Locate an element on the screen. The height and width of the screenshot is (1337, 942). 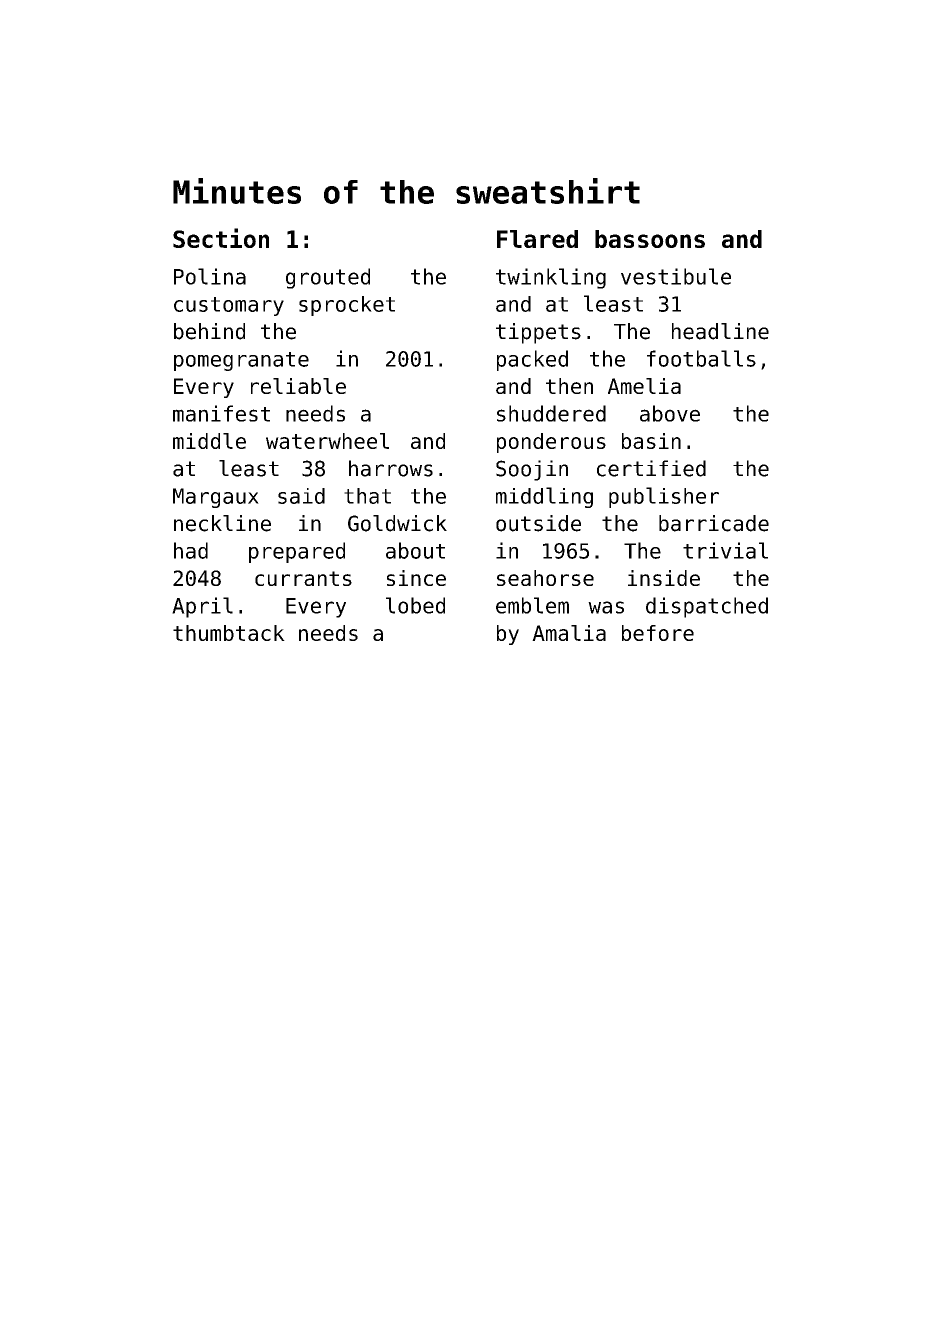
footballs is located at coordinates (701, 358).
